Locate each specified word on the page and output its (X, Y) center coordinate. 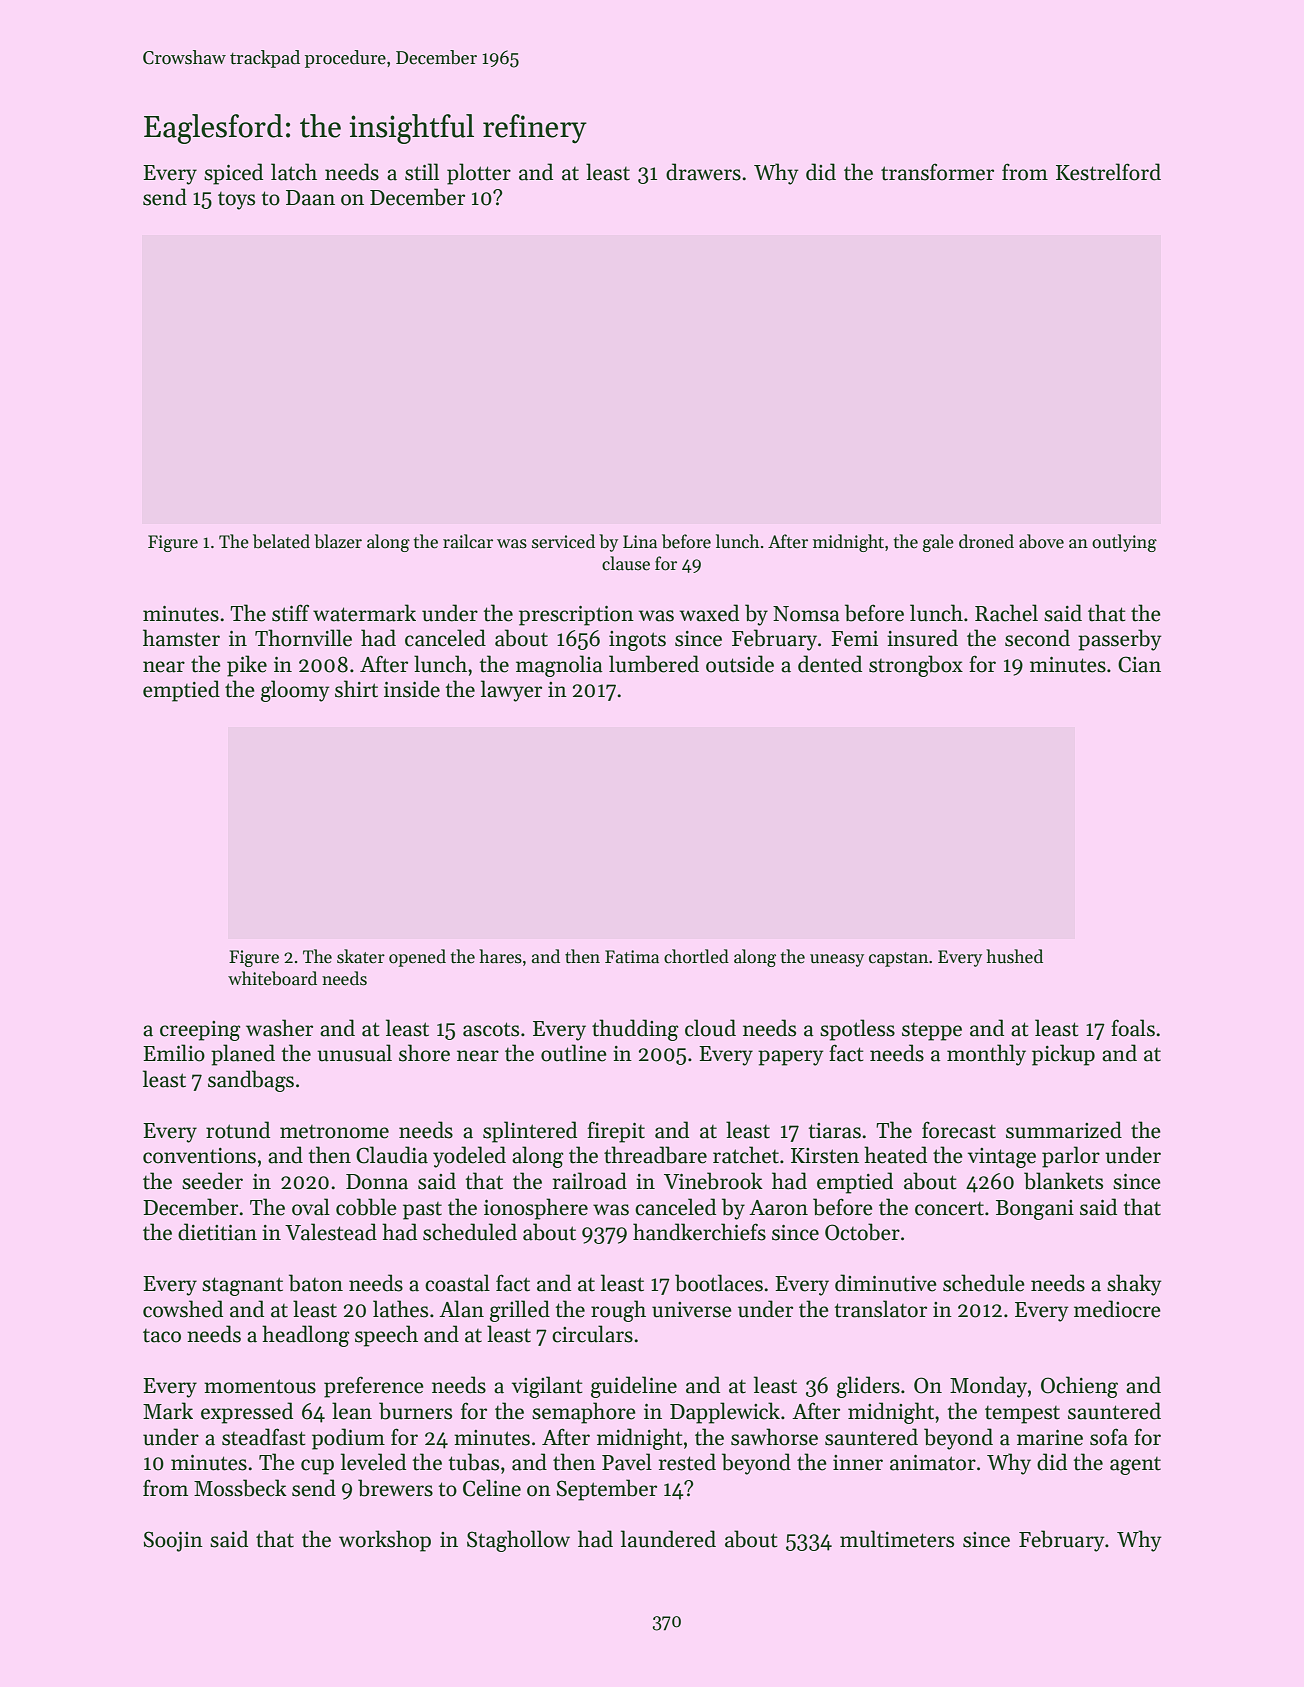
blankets (1063, 1181)
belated (281, 541)
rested (687, 1462)
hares (500, 956)
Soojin (173, 1541)
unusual (354, 1053)
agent (1135, 1466)
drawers (703, 172)
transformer (937, 172)
